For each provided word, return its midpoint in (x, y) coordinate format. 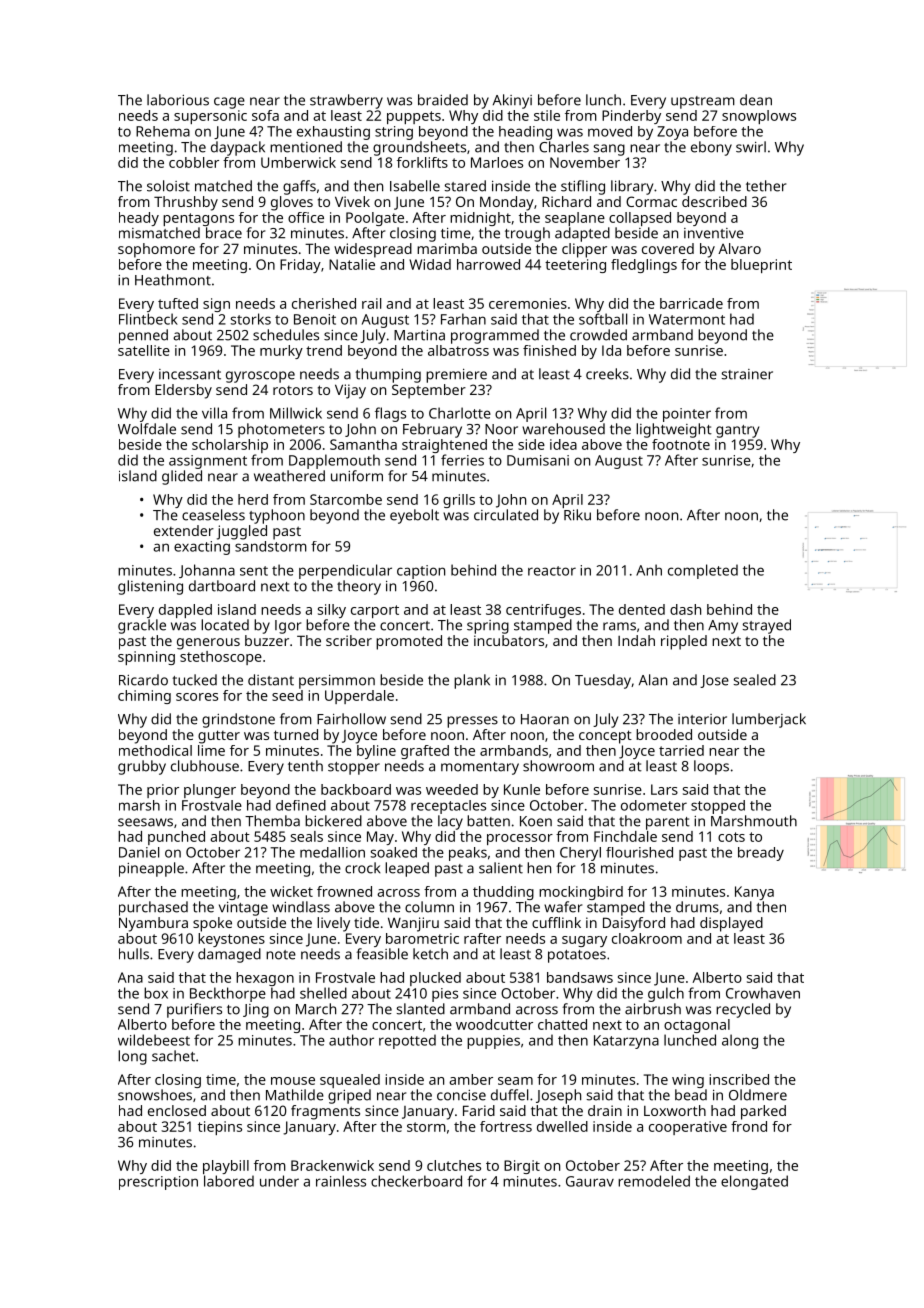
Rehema (163, 131)
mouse (293, 1081)
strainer (747, 374)
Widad (430, 264)
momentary (480, 768)
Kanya (754, 893)
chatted (562, 1024)
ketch (430, 954)
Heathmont (173, 280)
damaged (229, 955)
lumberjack (769, 720)
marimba (447, 248)
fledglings (644, 266)
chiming (144, 697)
